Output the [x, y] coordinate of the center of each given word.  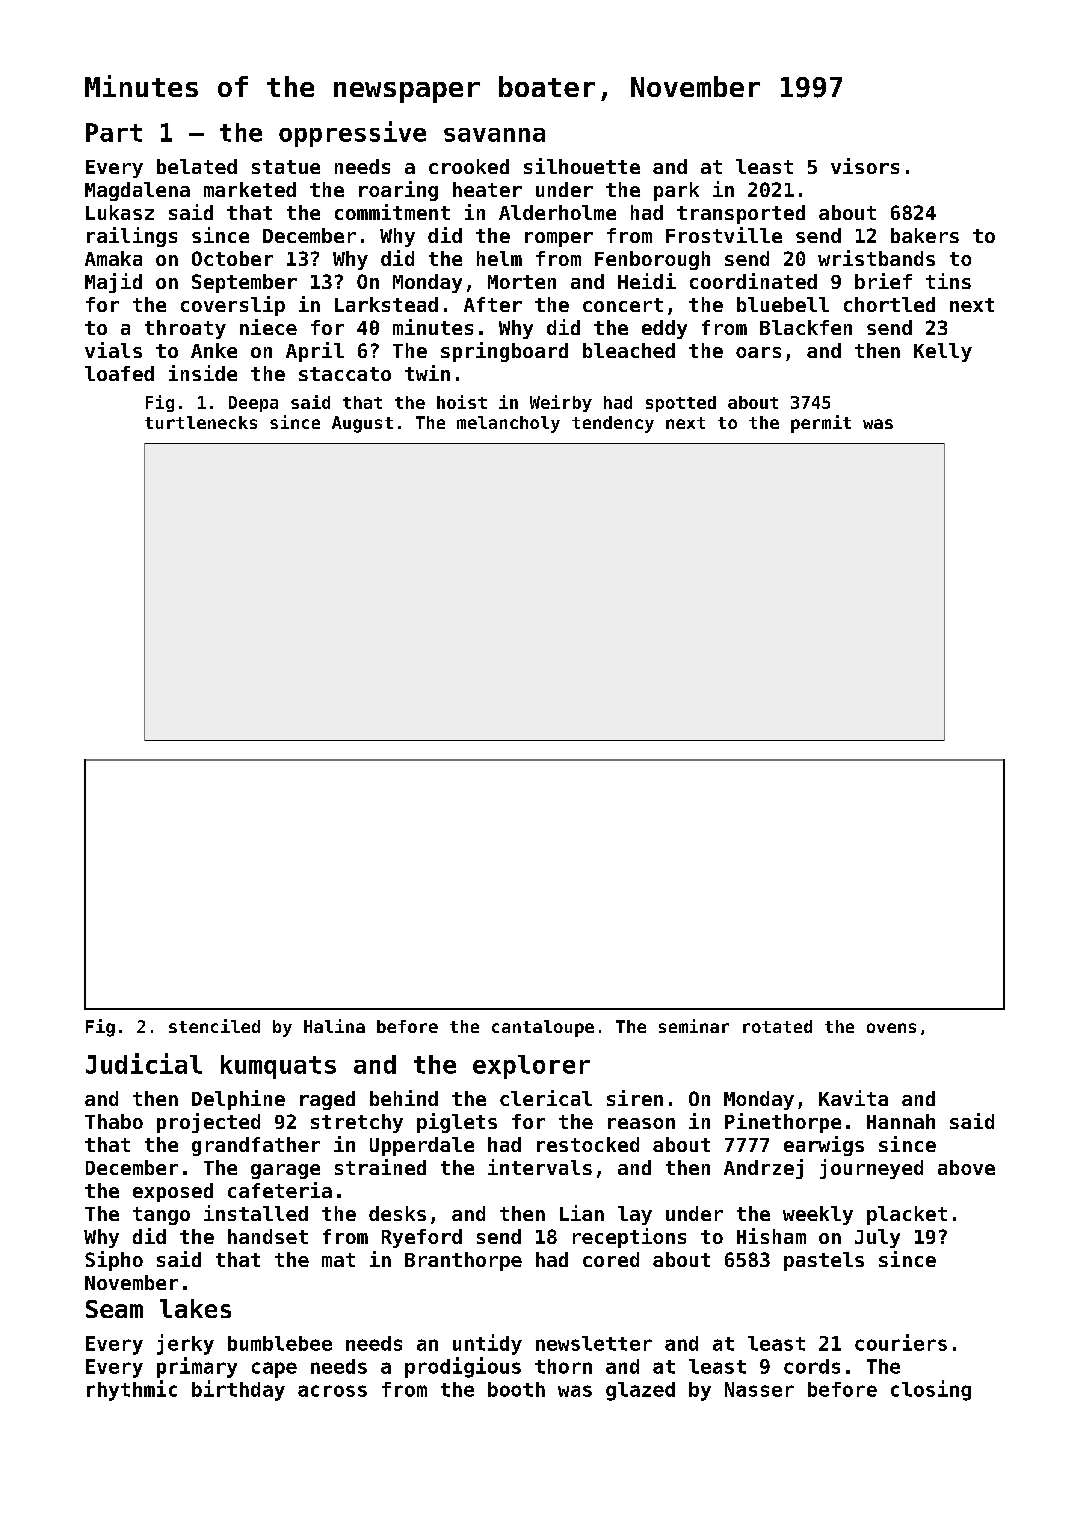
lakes [195, 1308]
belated [197, 166]
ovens [891, 1028]
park [676, 191]
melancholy [508, 424]
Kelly [943, 352]
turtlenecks [201, 422]
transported [741, 214]
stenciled [214, 1026]
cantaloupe [543, 1028]
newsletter [594, 1343]
